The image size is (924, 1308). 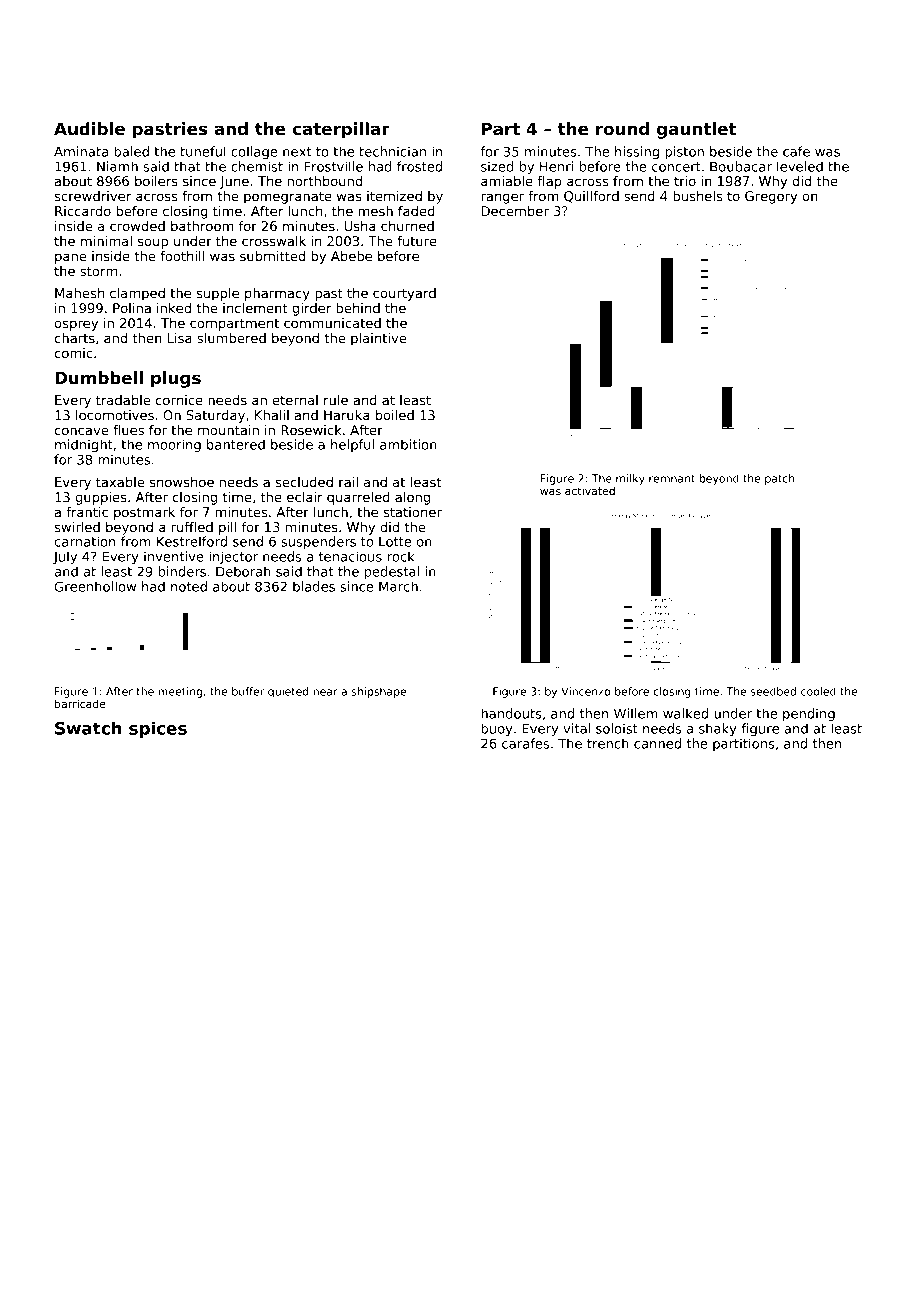 I want to click on postmark, so click(x=144, y=513).
